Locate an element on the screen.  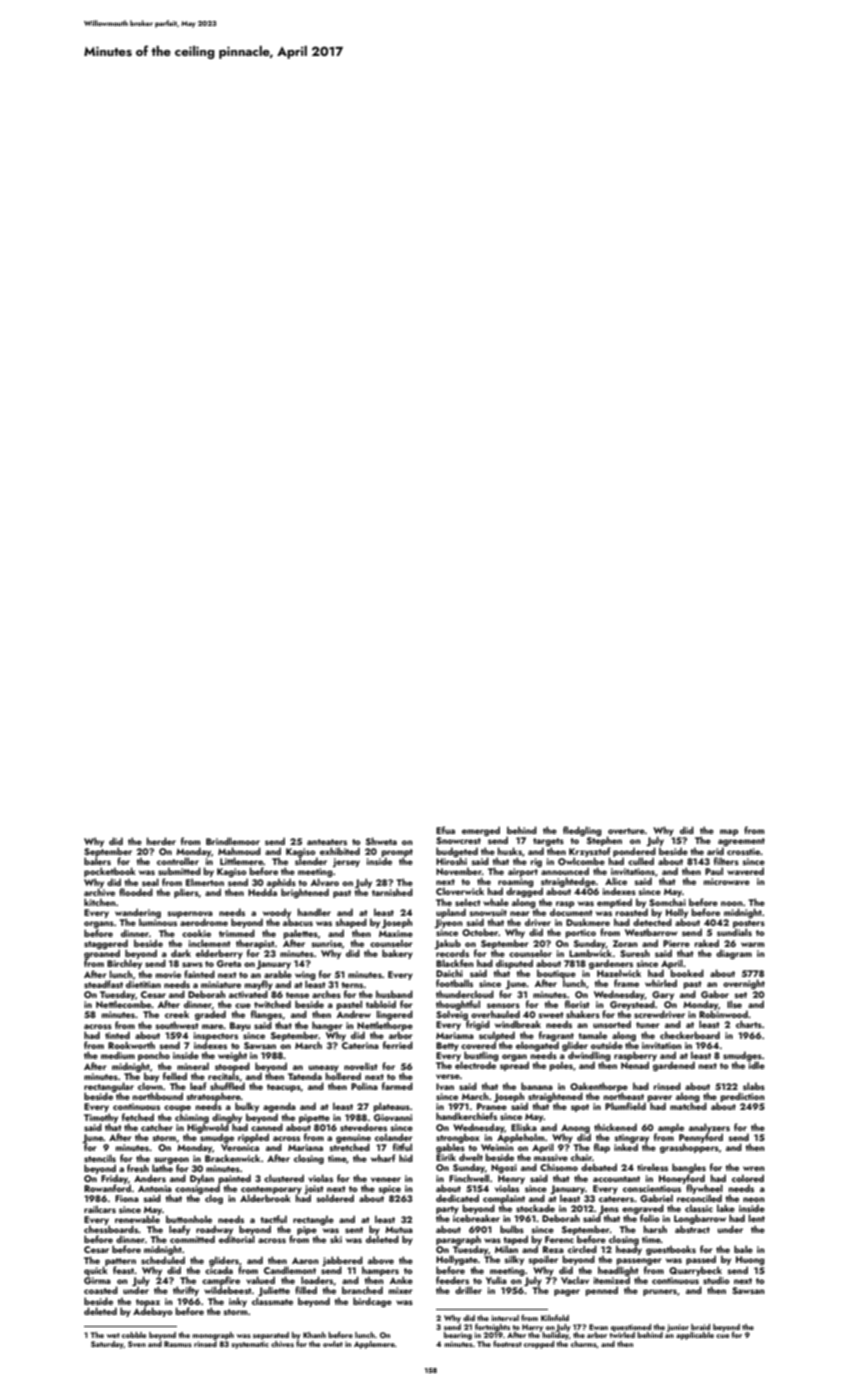
colored is located at coordinates (748, 1178).
